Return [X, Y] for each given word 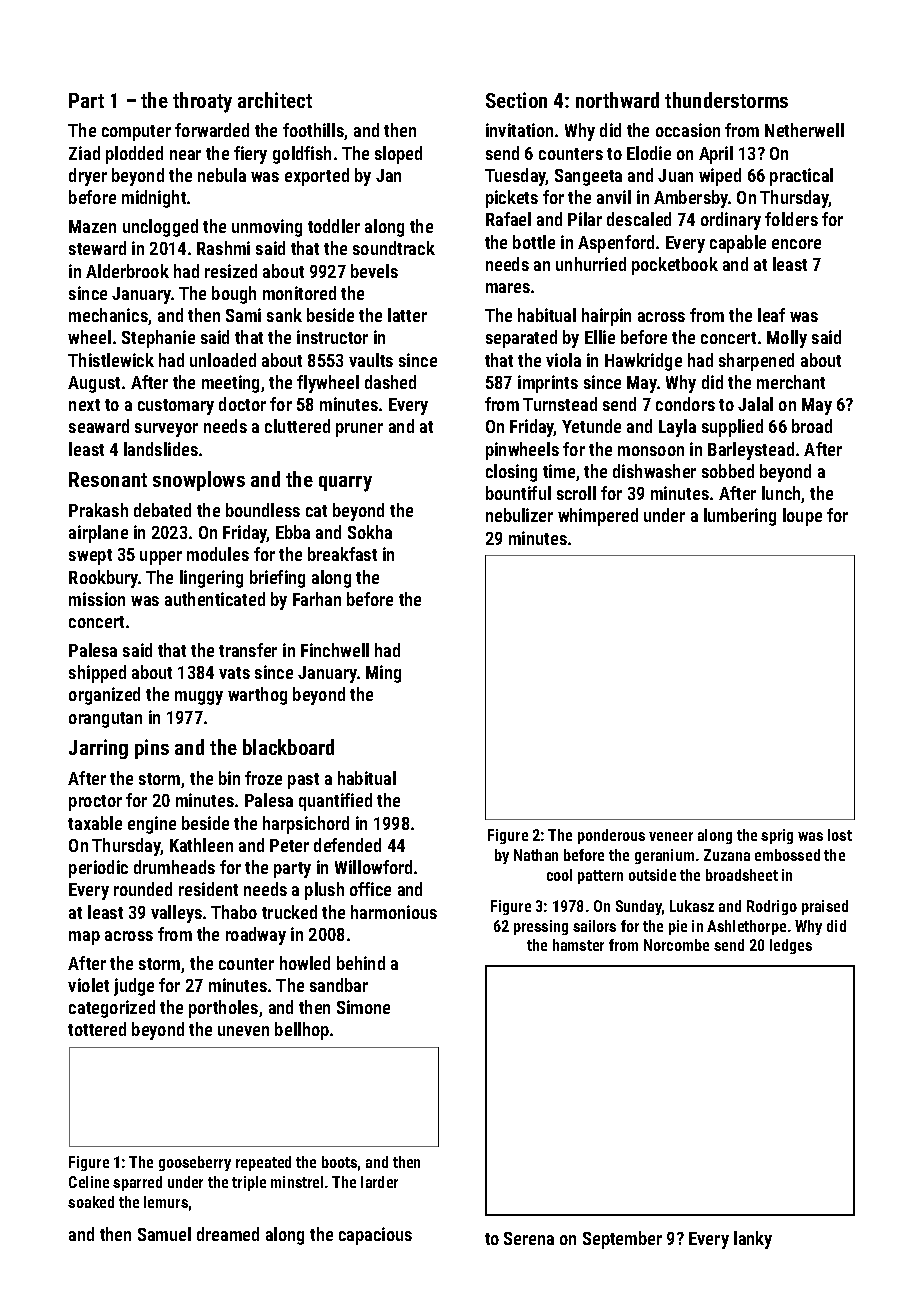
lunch [781, 493]
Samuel [164, 1234]
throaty [202, 102]
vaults [371, 360]
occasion [688, 130]
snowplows [199, 481]
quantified [335, 802]
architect [275, 100]
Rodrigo [772, 907]
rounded [143, 889]
